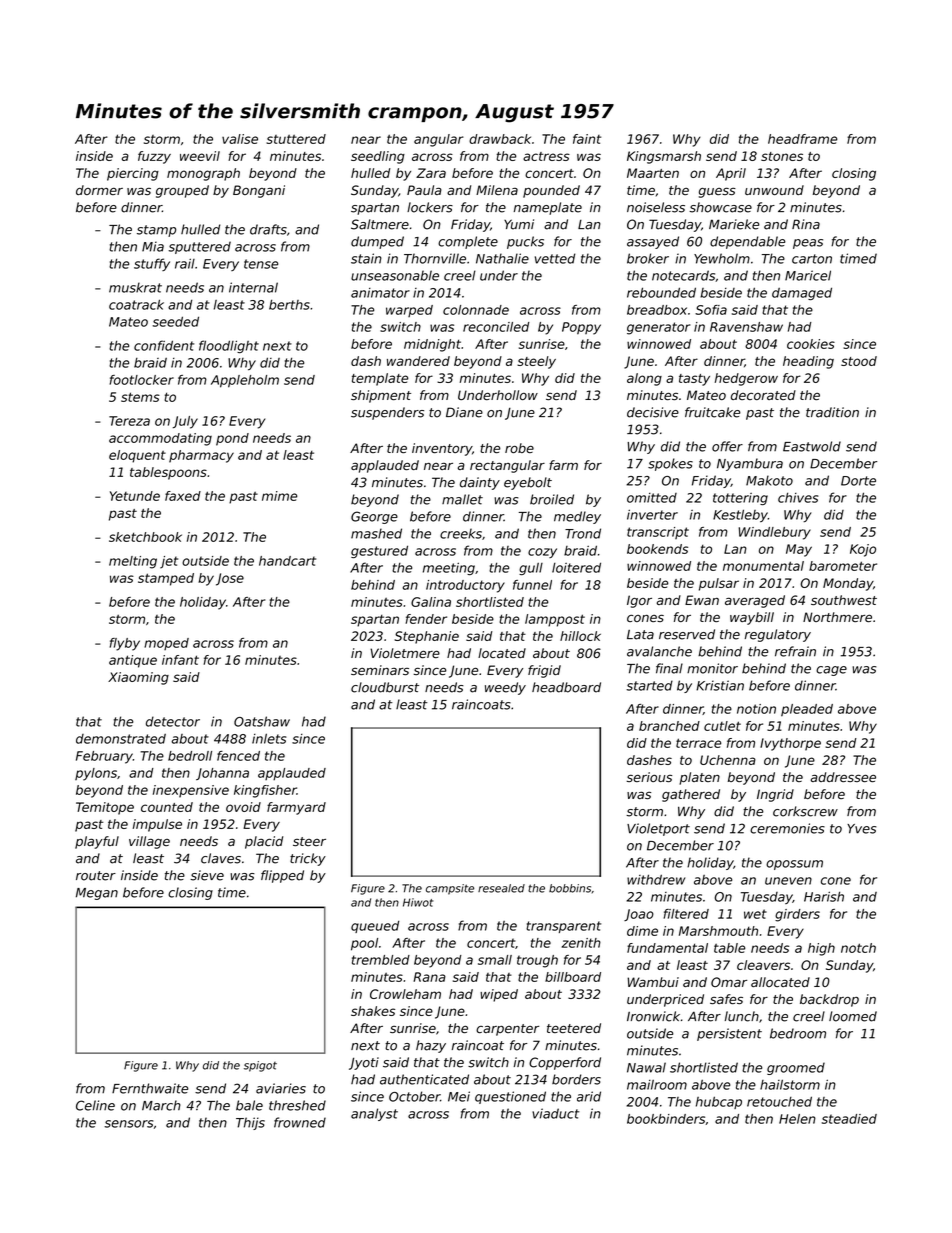 The height and width of the document is (1233, 952). What do you see at coordinates (570, 888) in the document?
I see `bobbins` at bounding box center [570, 888].
